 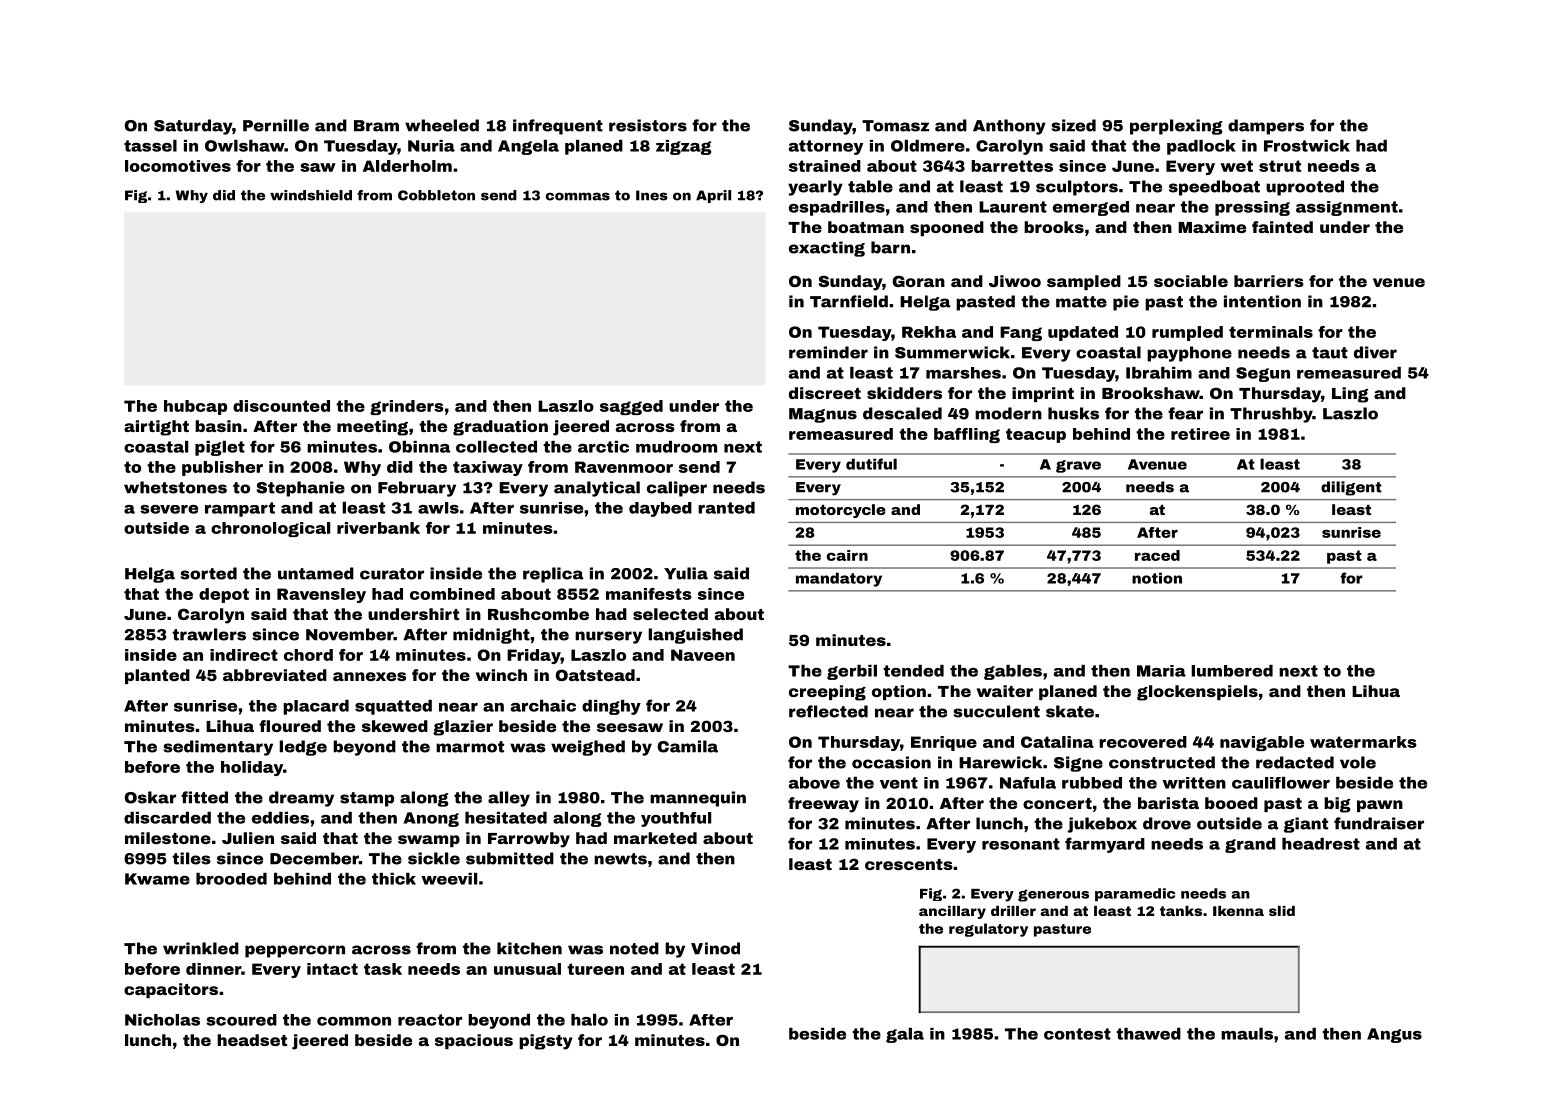 I want to click on Summerwick, so click(x=952, y=352).
